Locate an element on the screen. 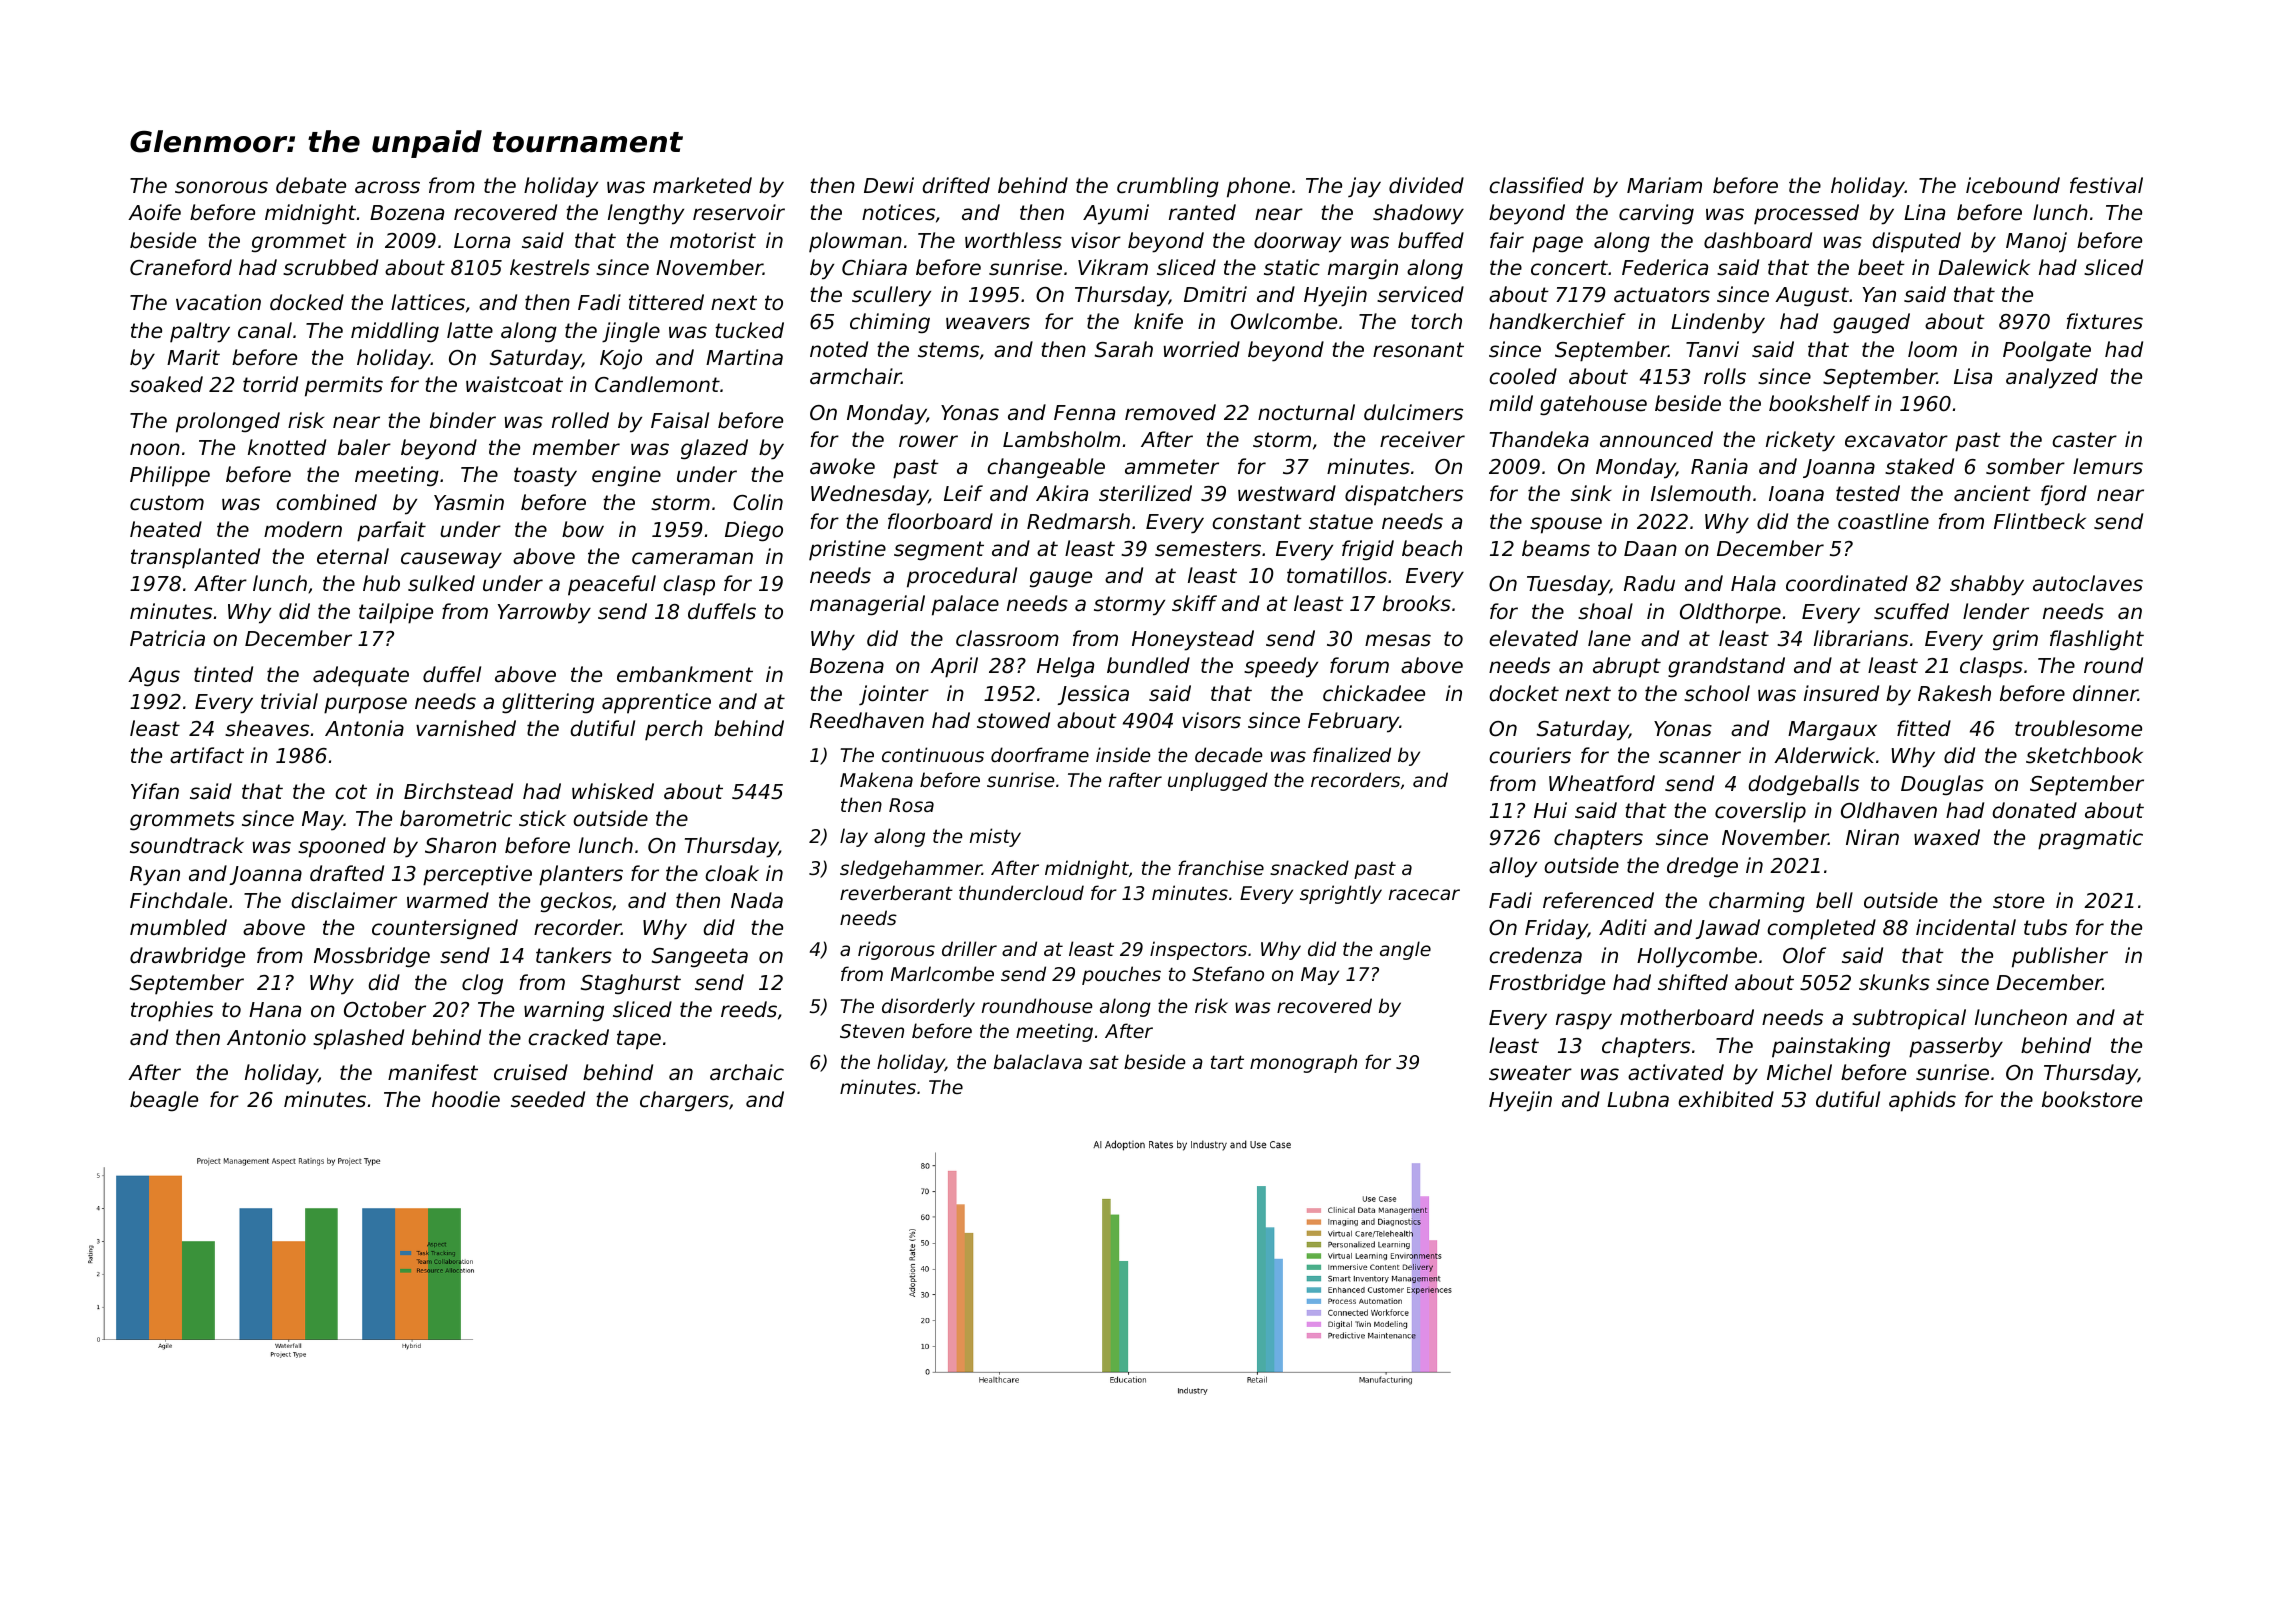 Image resolution: width=2273 pixels, height=1607 pixels. subtropical is located at coordinates (1909, 1019).
